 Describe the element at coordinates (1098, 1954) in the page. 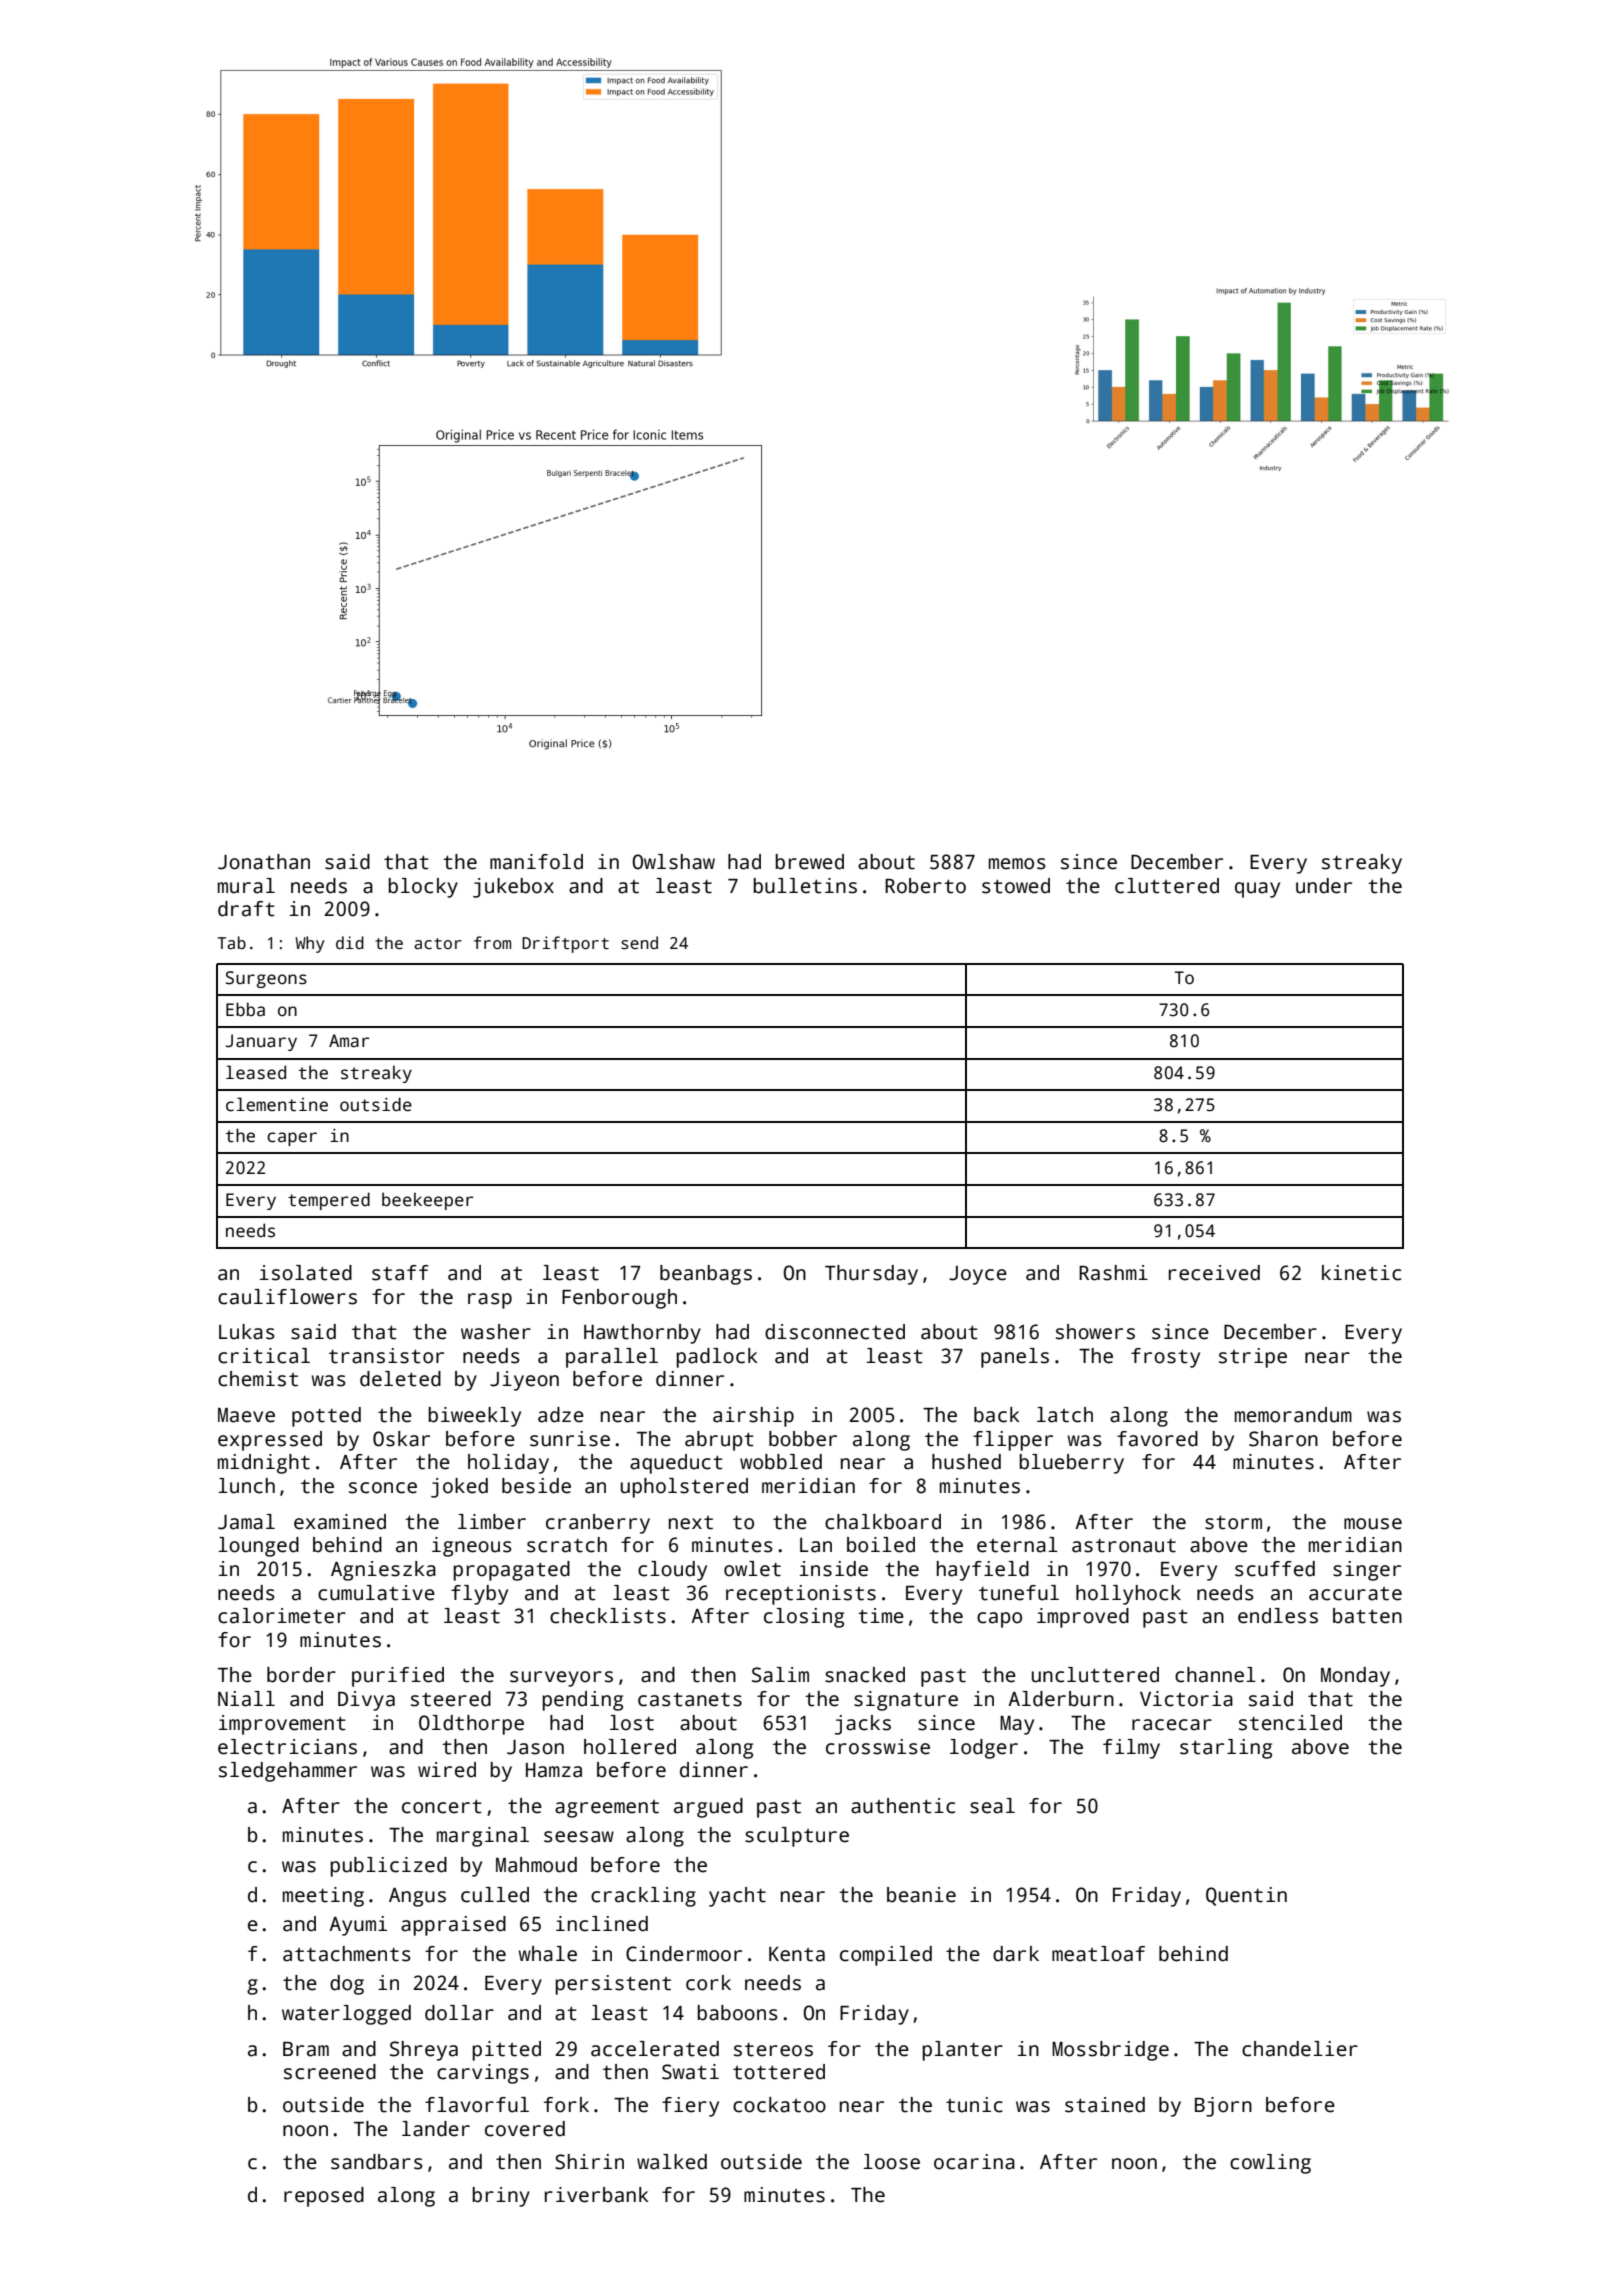

I see `meatloaf` at that location.
